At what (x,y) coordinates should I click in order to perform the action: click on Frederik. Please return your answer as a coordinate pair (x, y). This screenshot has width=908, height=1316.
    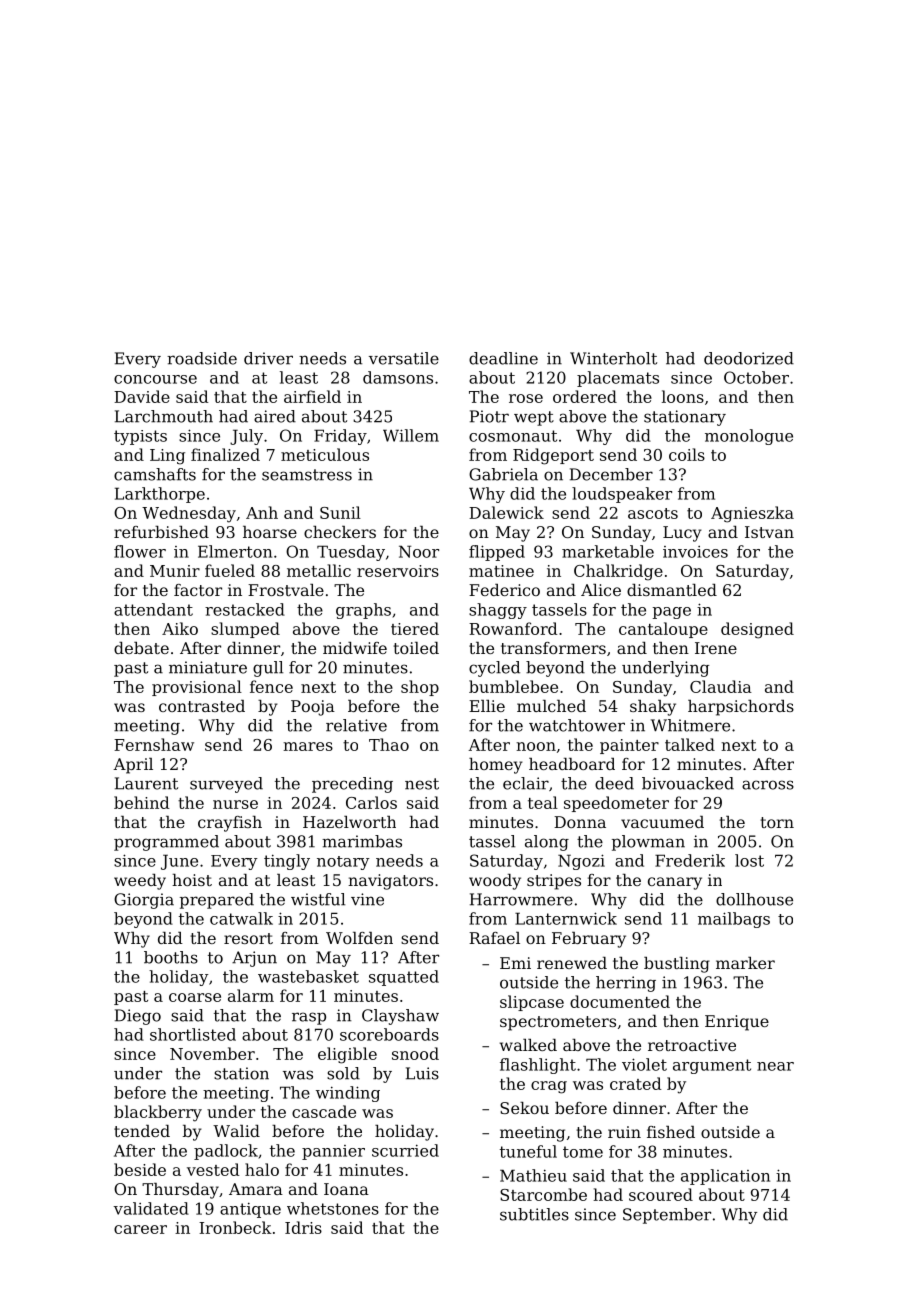
    Looking at the image, I should click on (690, 860).
